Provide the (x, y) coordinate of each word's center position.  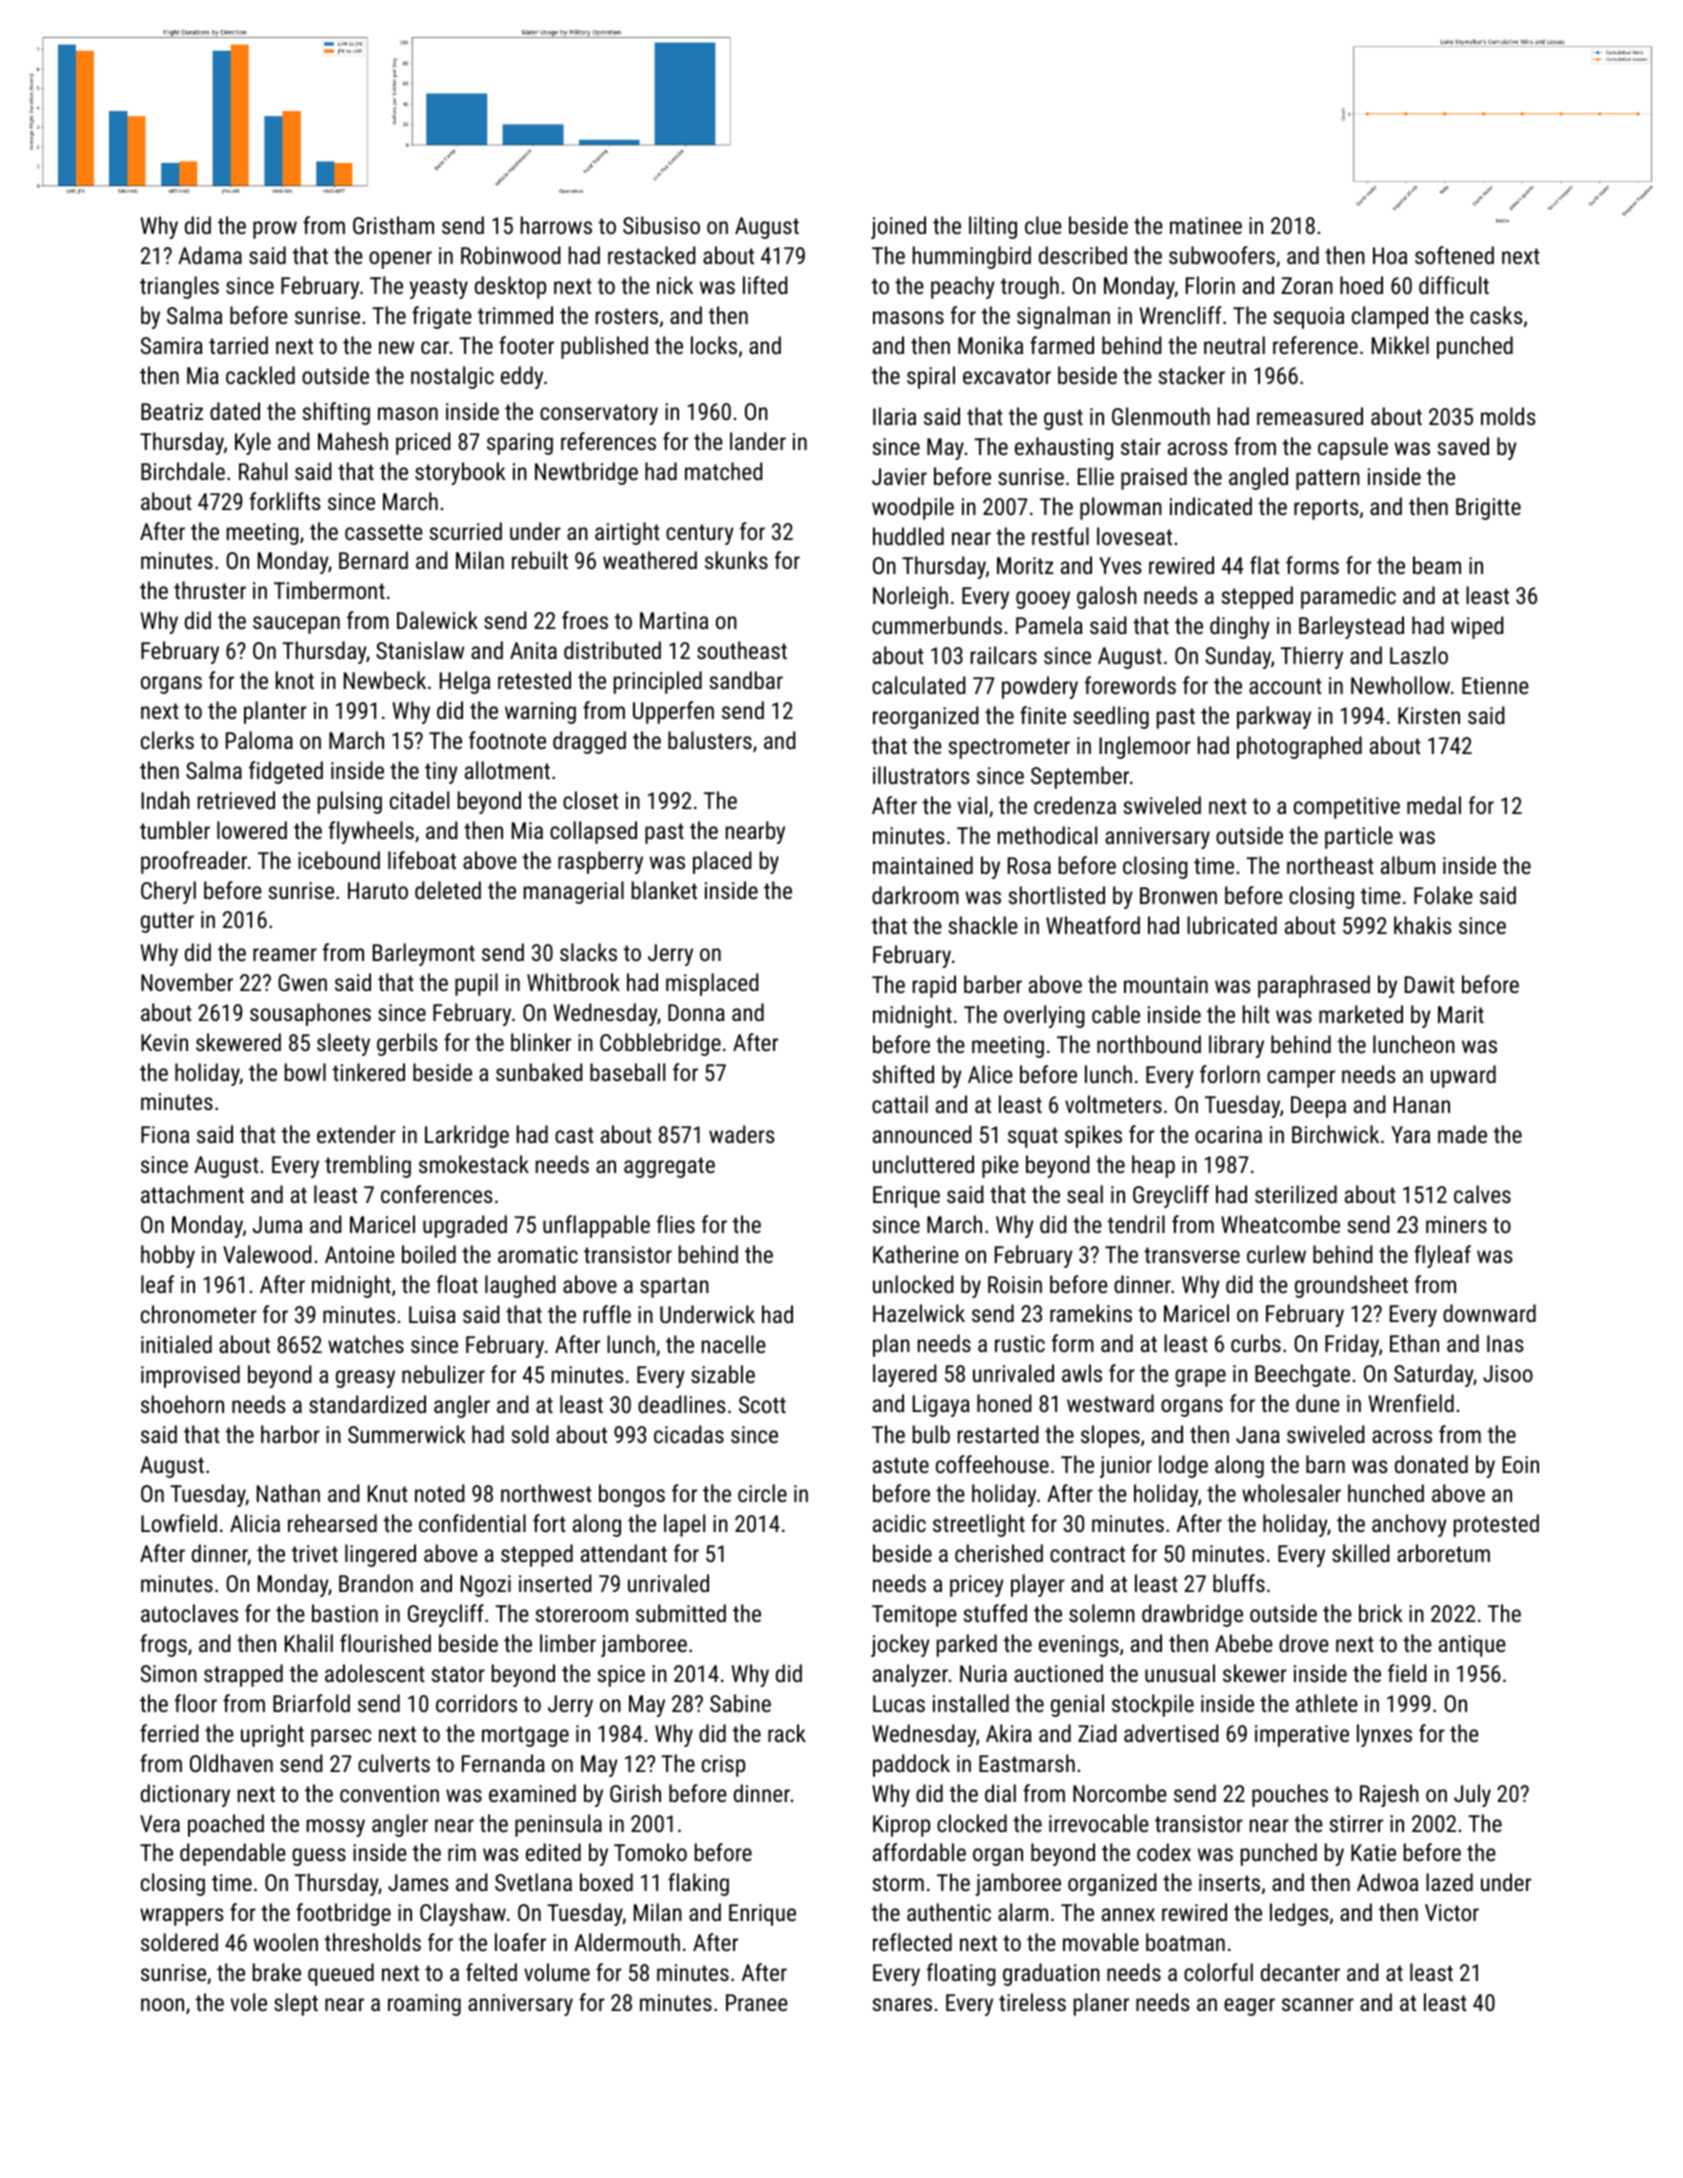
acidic (899, 1523)
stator (458, 1674)
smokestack (474, 1164)
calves (1482, 1194)
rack (787, 1733)
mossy (336, 1828)
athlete (1327, 1703)
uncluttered (923, 1164)
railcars (1004, 655)
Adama (210, 255)
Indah (165, 800)
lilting (993, 227)
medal (1434, 805)
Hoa (1390, 255)
